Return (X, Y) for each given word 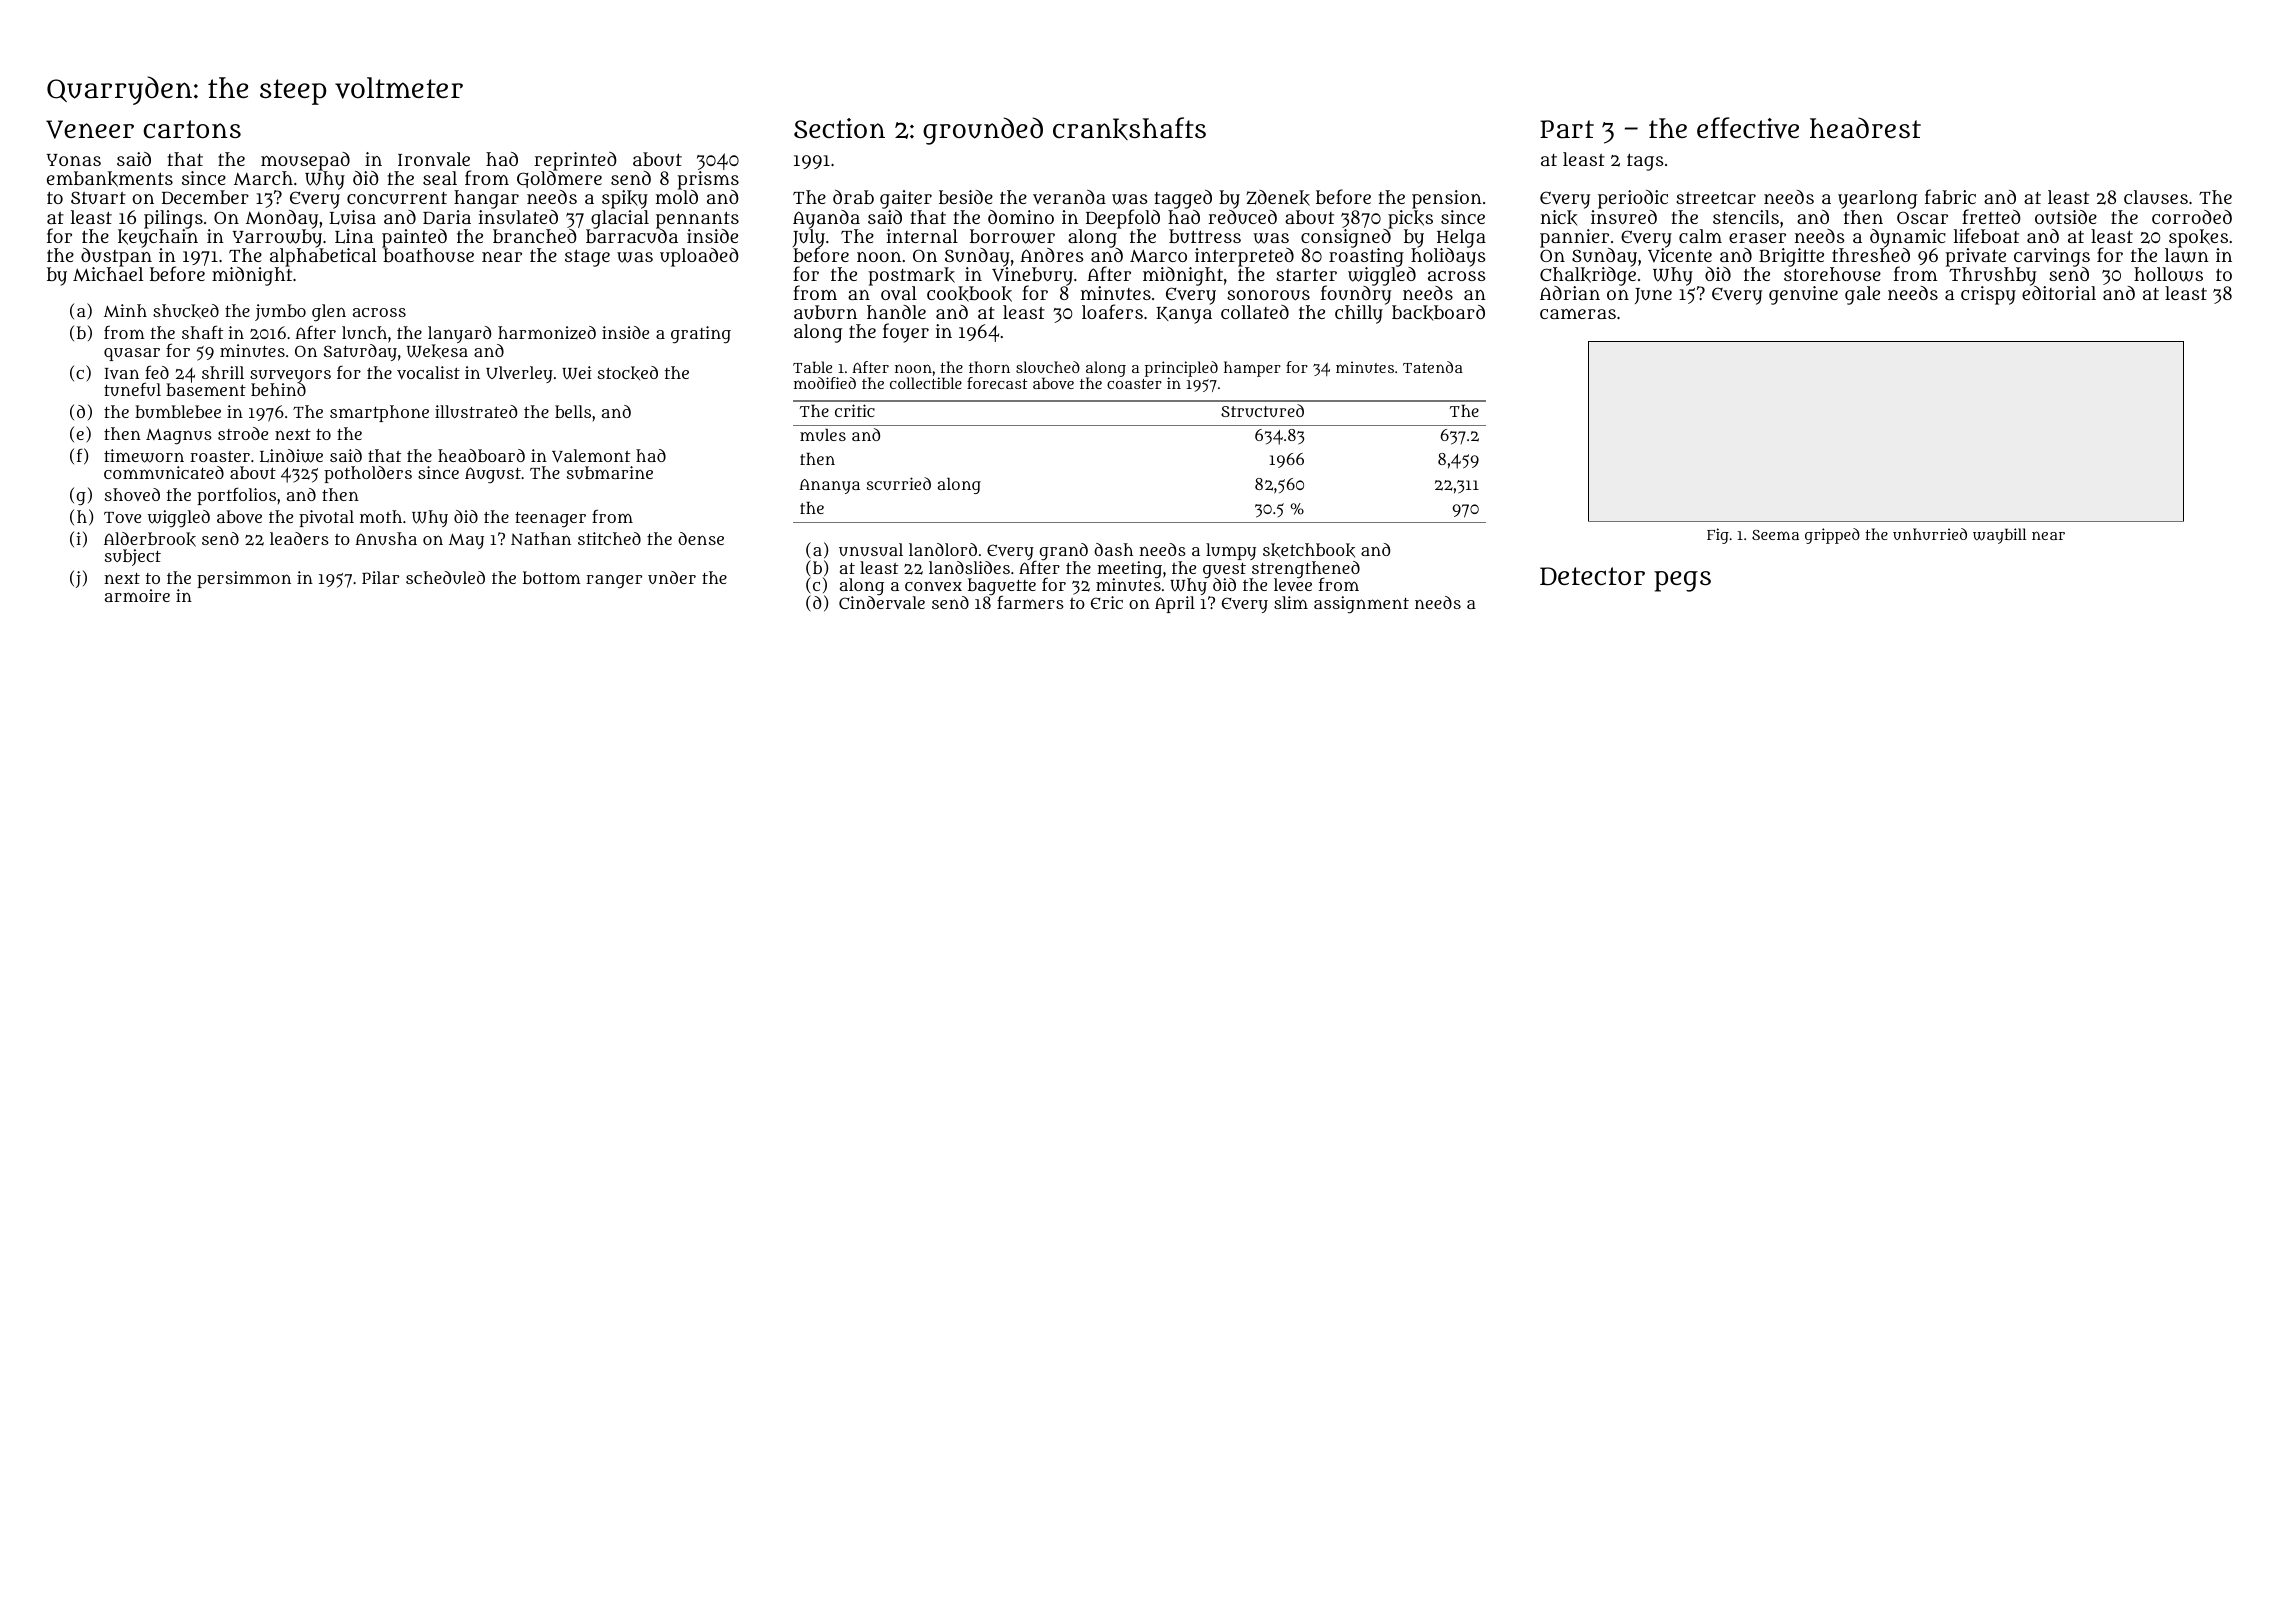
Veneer (90, 129)
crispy (1988, 295)
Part (1567, 129)
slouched (1048, 367)
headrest (1865, 128)
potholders (368, 474)
